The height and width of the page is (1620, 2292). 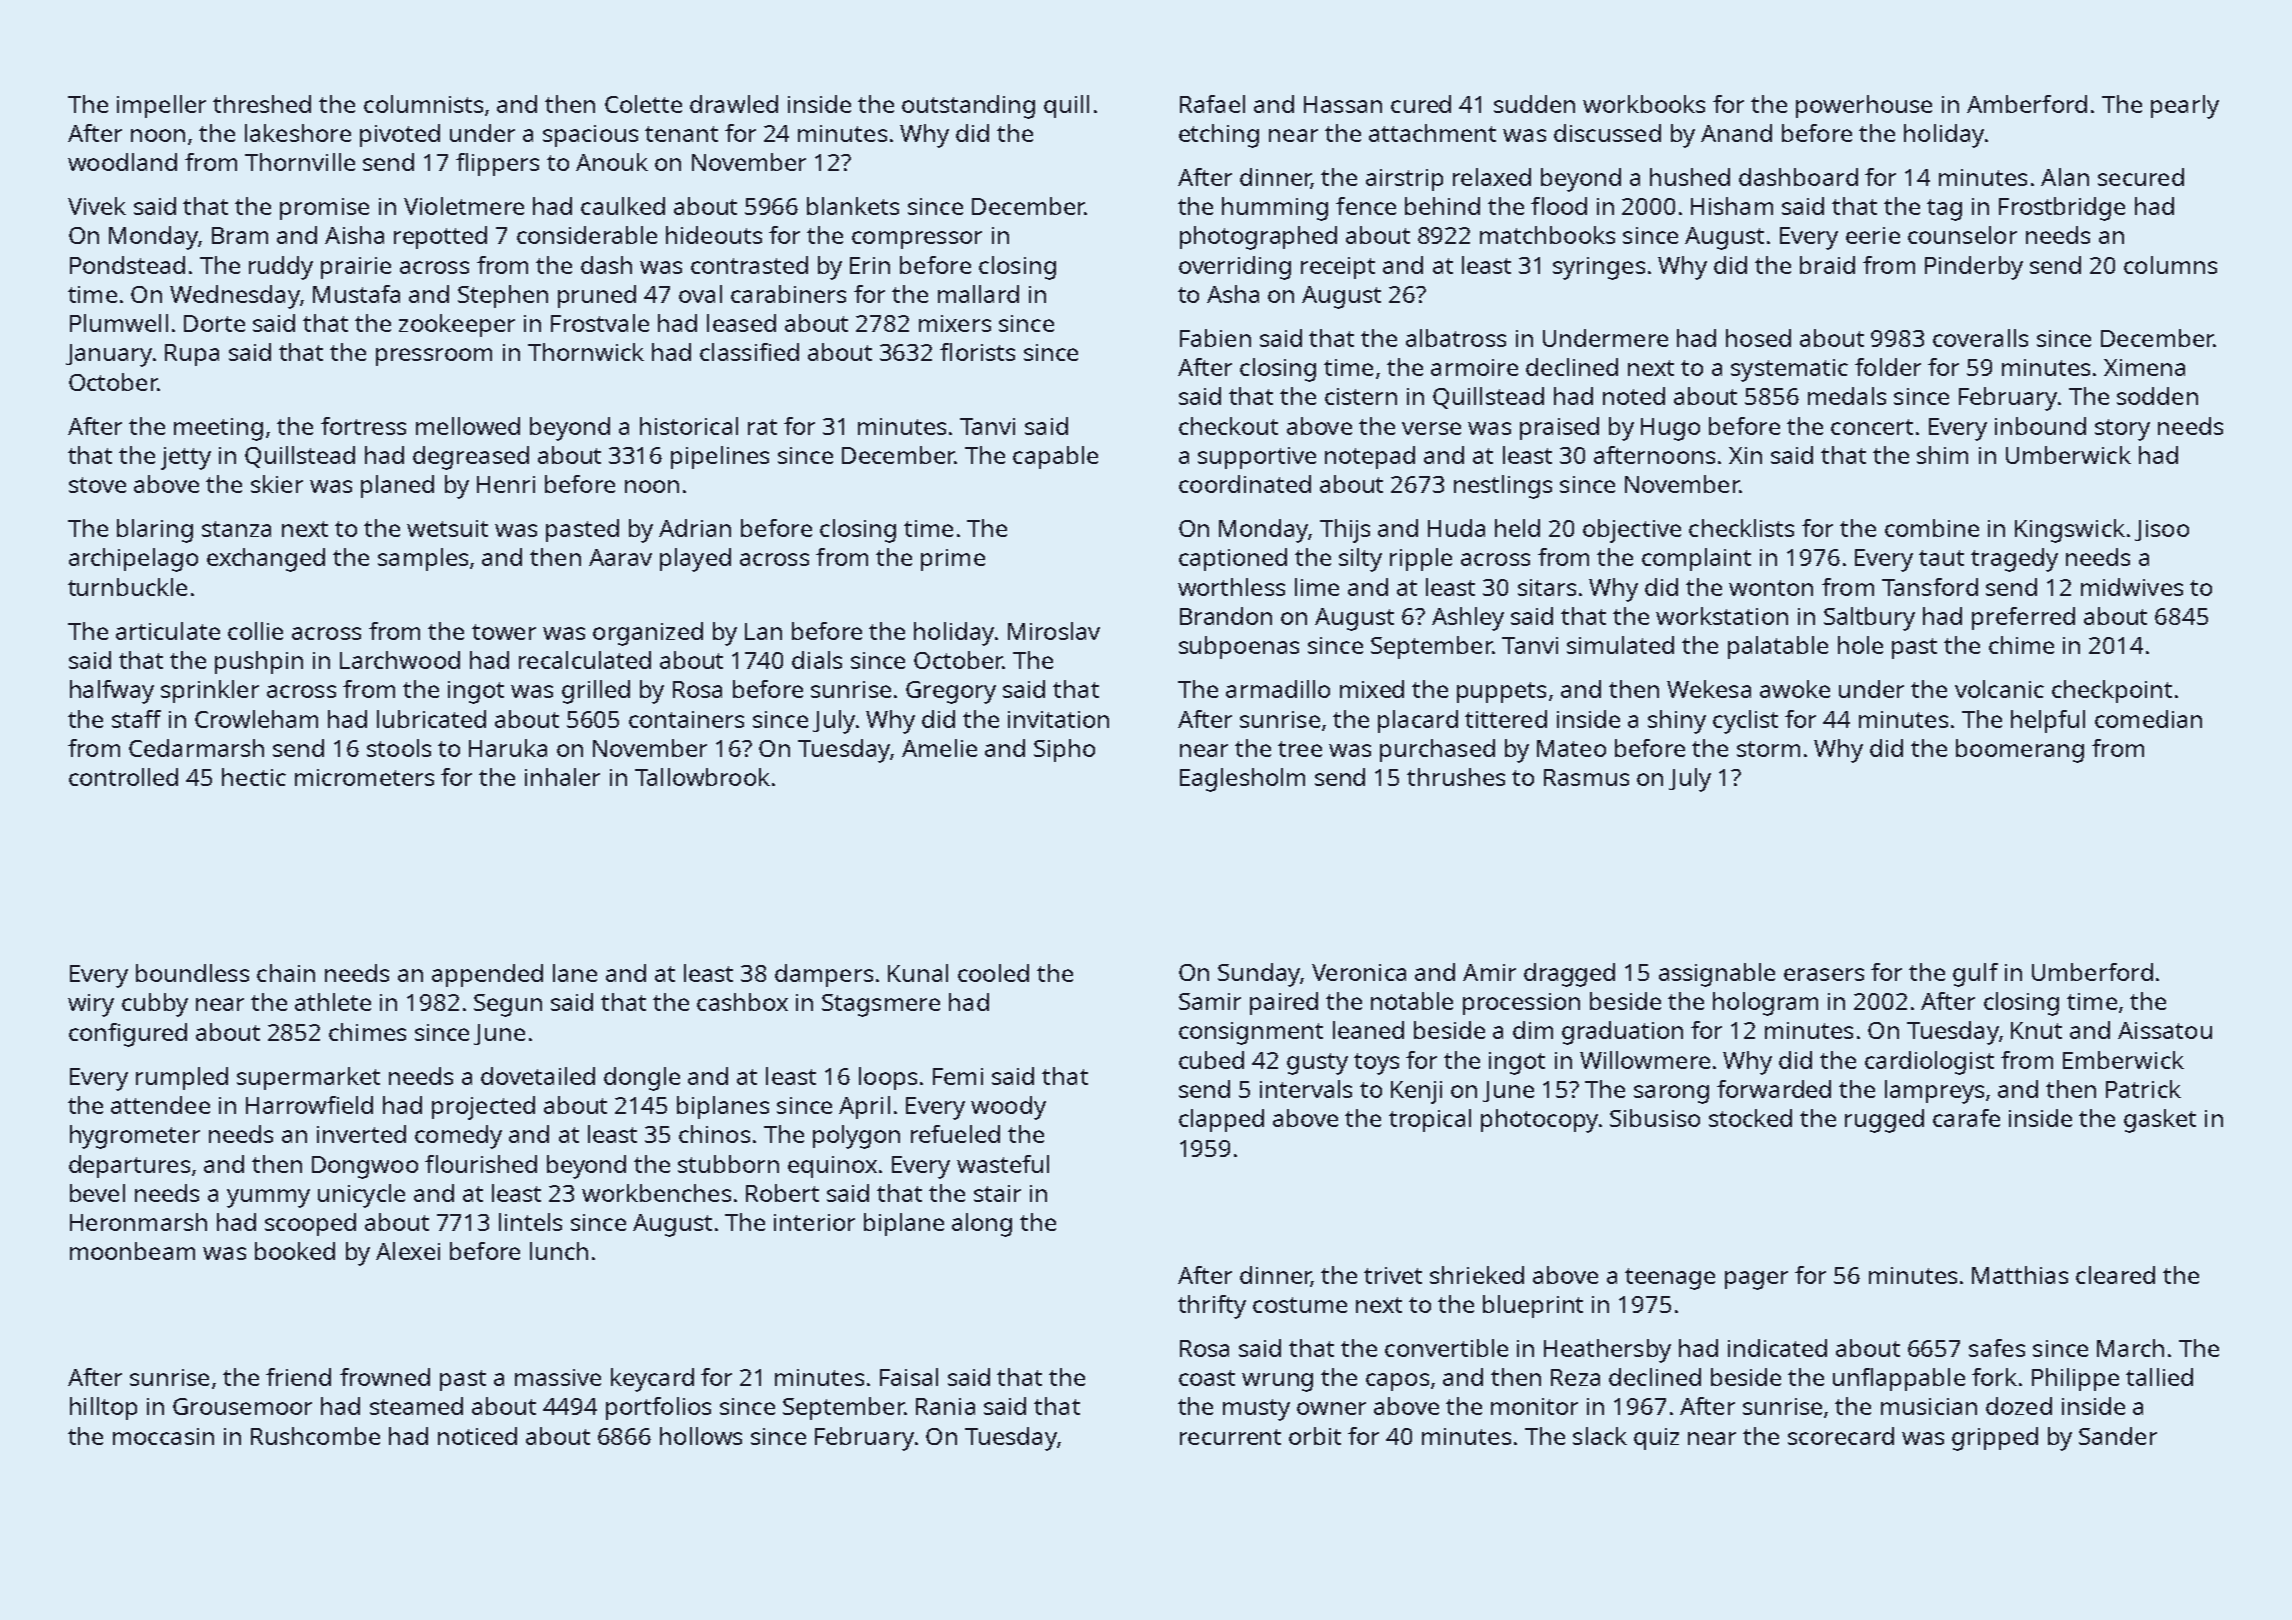 What do you see at coordinates (97, 1193) in the page?
I see `bevel` at bounding box center [97, 1193].
